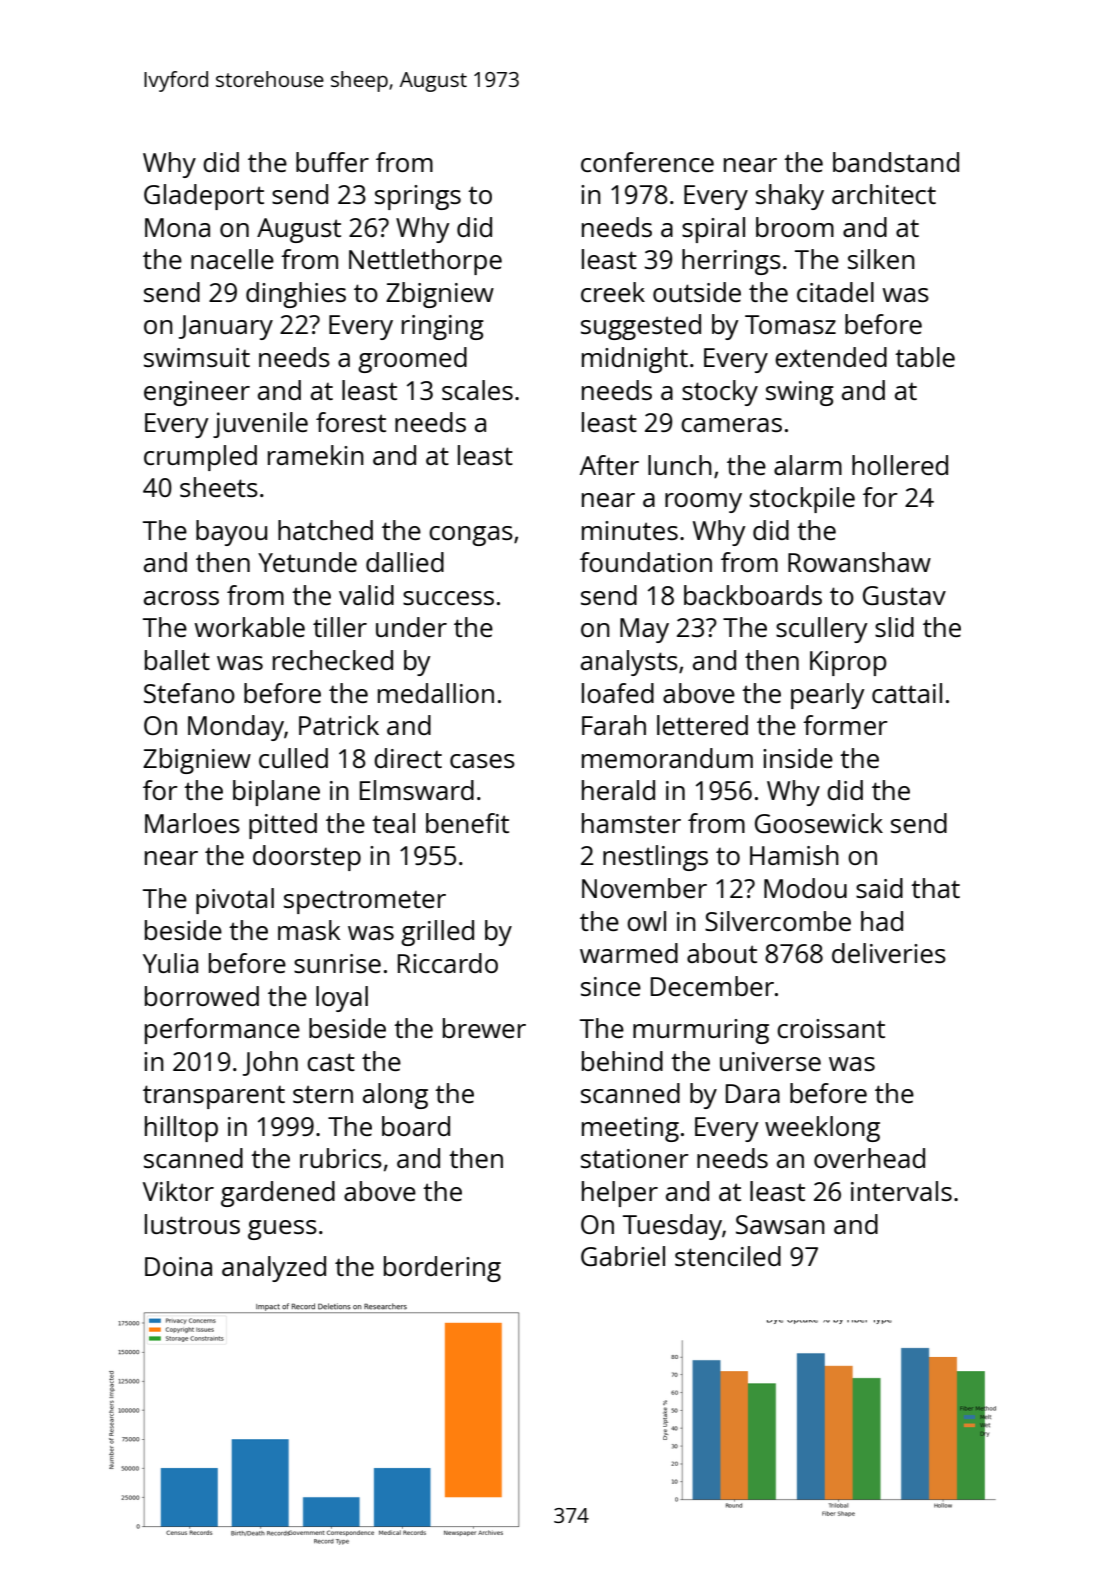 The image size is (1107, 1572). What do you see at coordinates (332, 162) in the page?
I see `buffer` at bounding box center [332, 162].
